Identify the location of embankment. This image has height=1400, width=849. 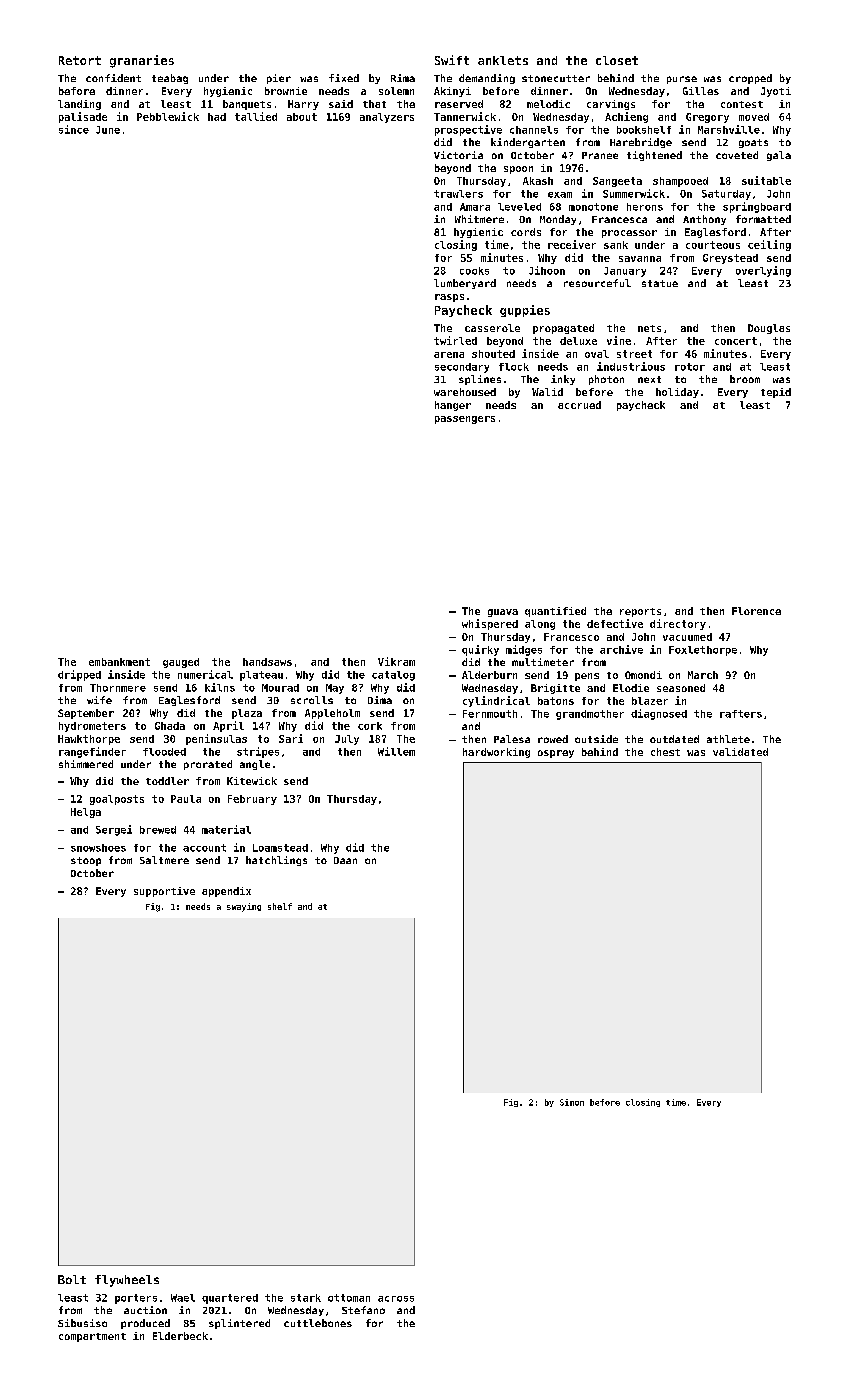
(119, 662).
